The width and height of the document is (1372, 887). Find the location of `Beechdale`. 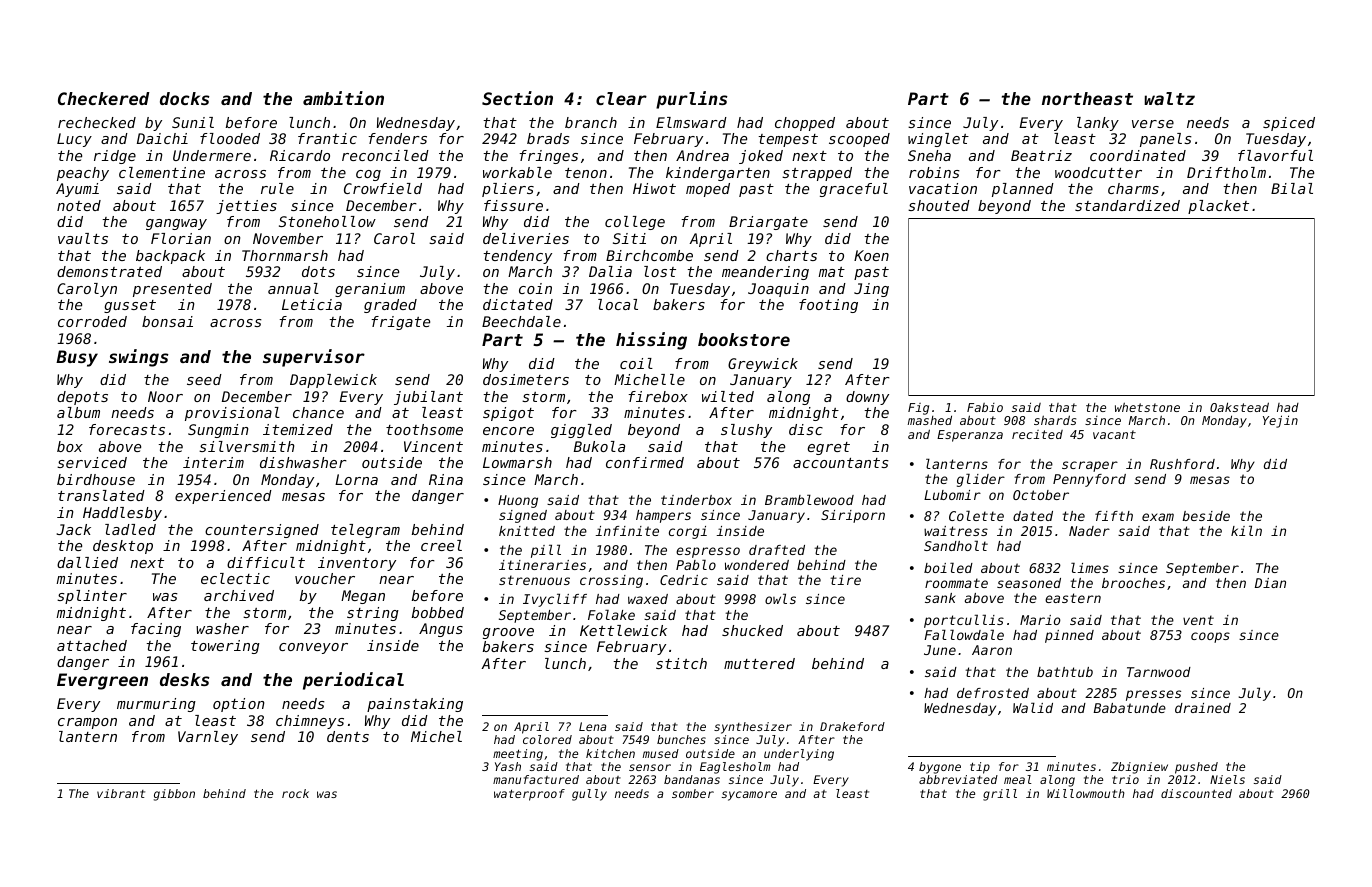

Beechdale is located at coordinates (521, 321).
